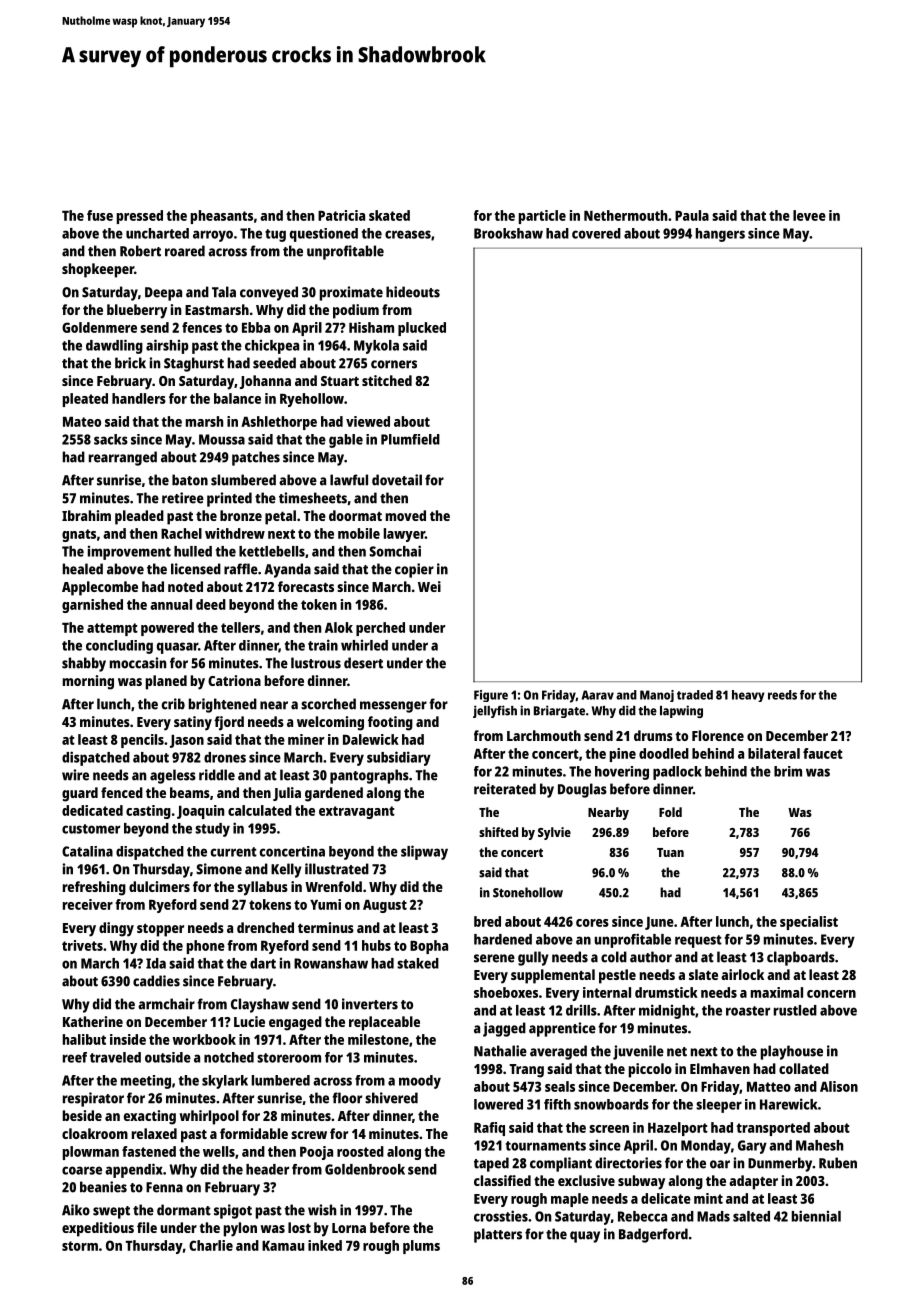 The image size is (924, 1308). Describe the element at coordinates (831, 994) in the image. I see `concern` at that location.
